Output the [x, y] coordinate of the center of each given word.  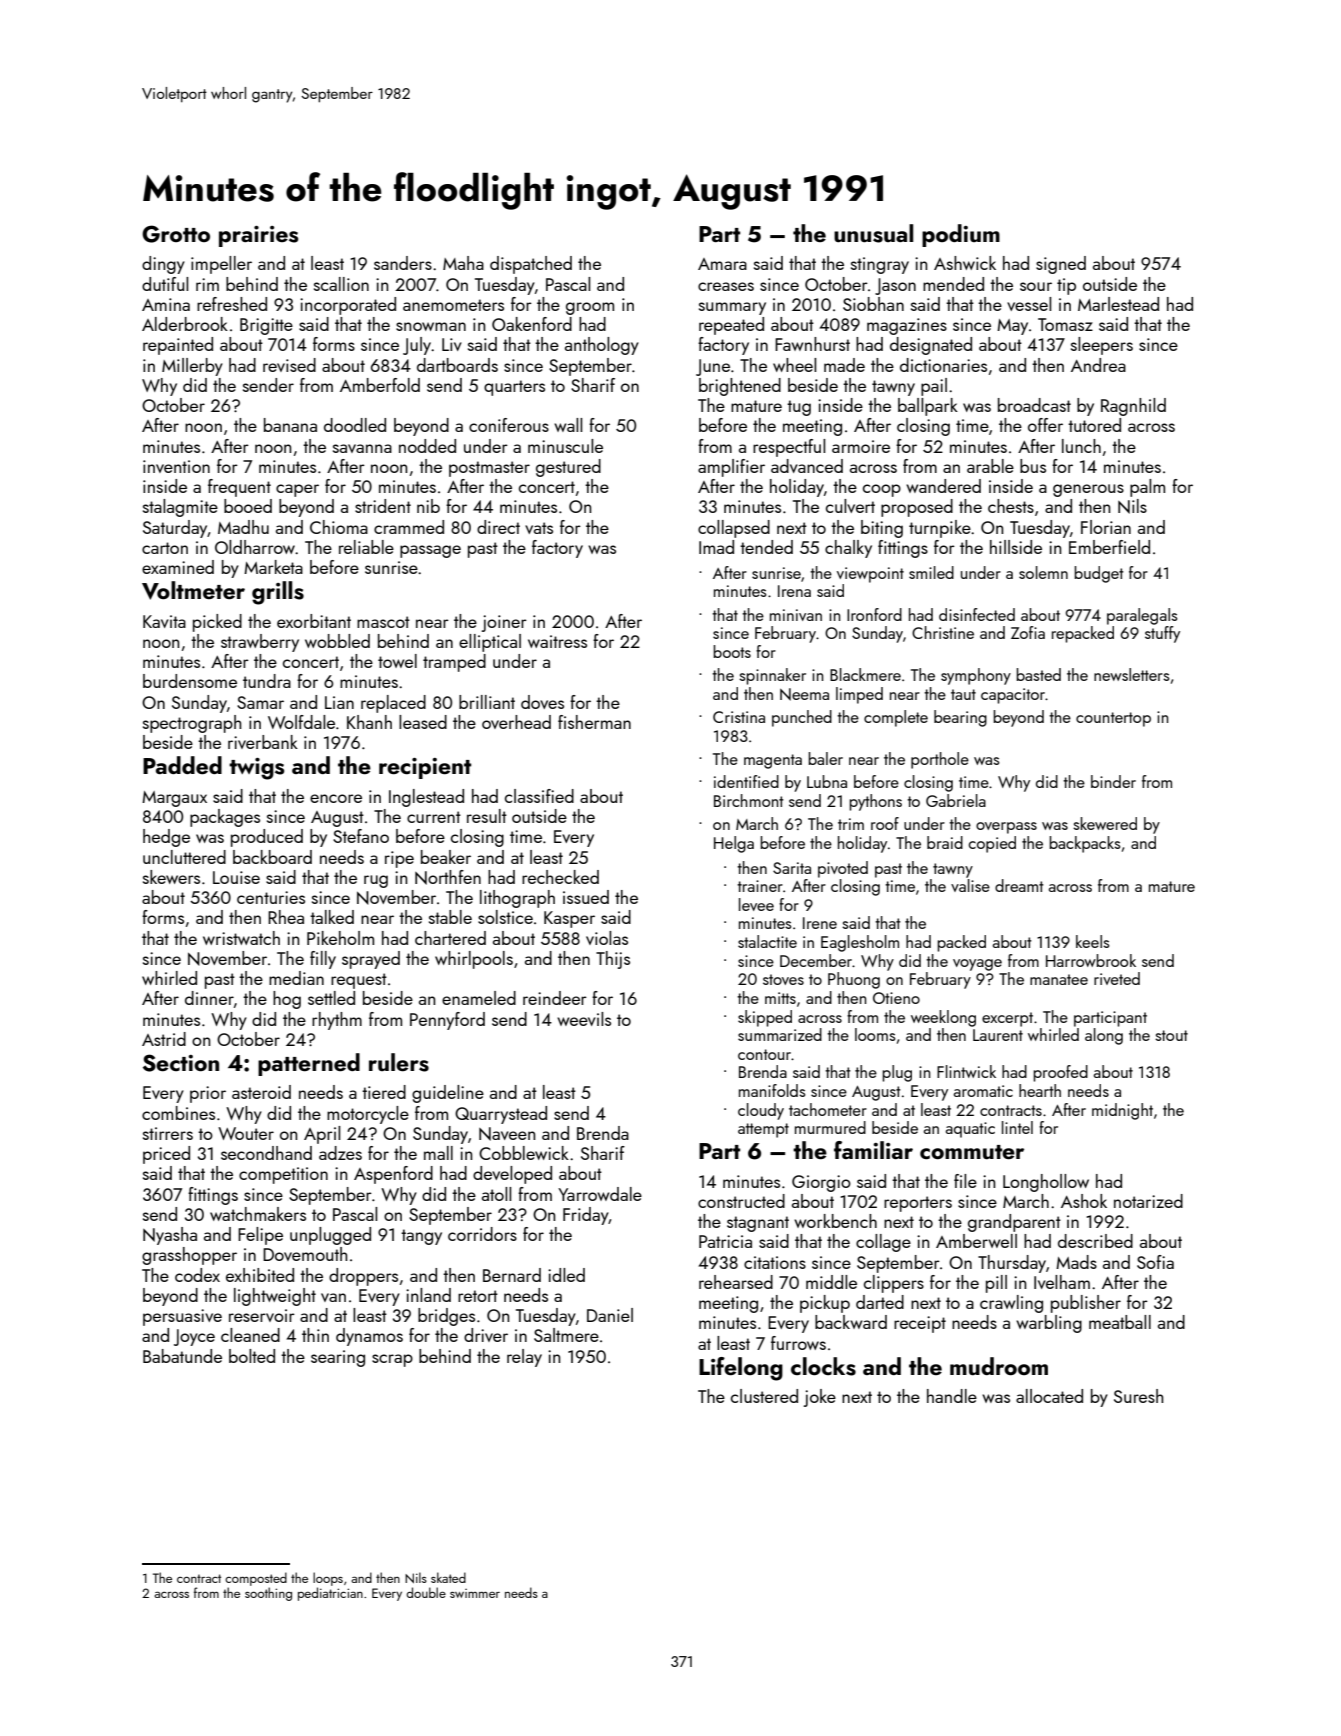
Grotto [176, 234]
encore [336, 798]
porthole [940, 760]
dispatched [531, 265]
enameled [479, 998]
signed [1061, 265]
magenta [773, 761]
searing [338, 1358]
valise [970, 885]
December [816, 960]
